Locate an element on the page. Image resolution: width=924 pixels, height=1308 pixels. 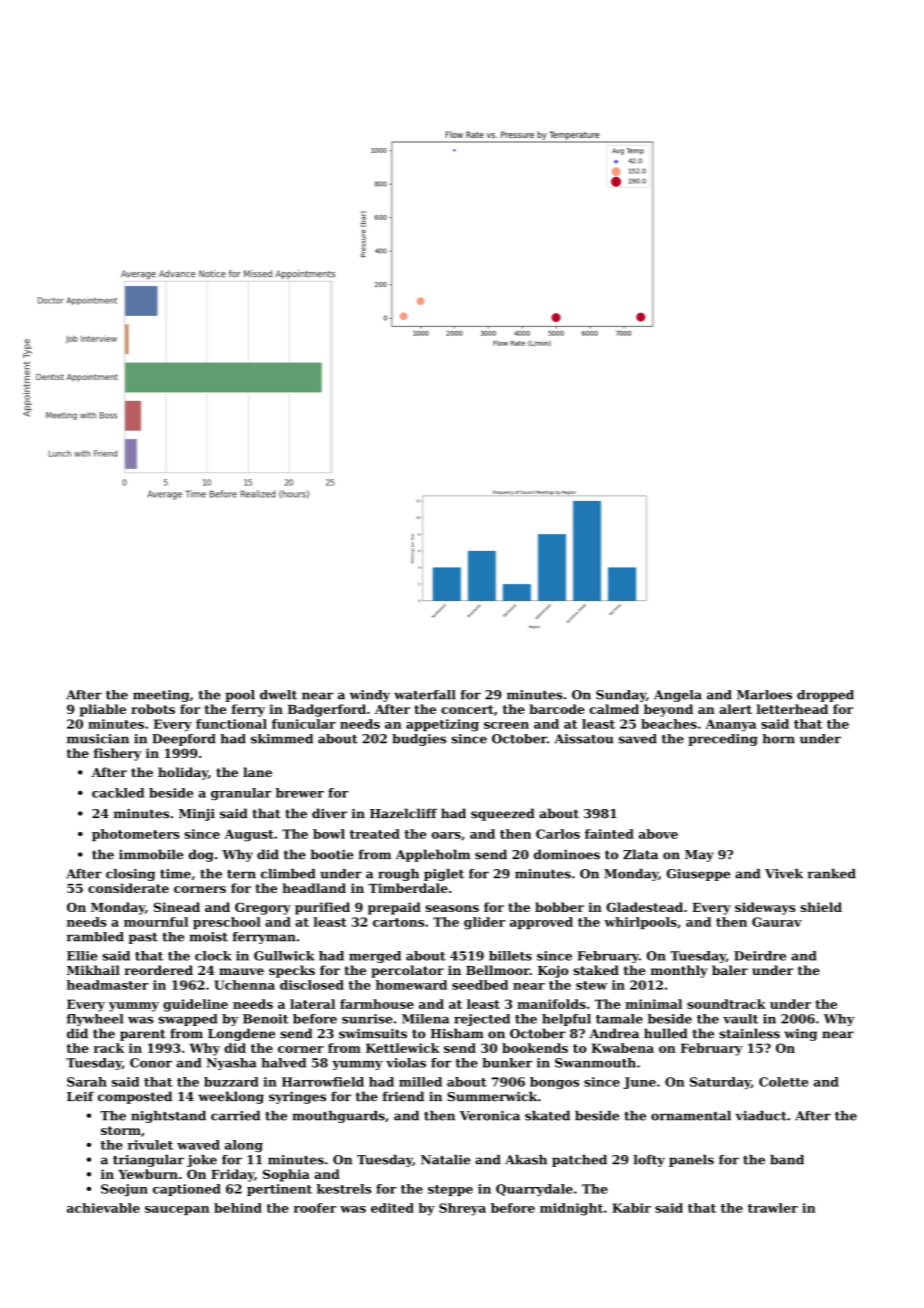
Marloes is located at coordinates (764, 695).
